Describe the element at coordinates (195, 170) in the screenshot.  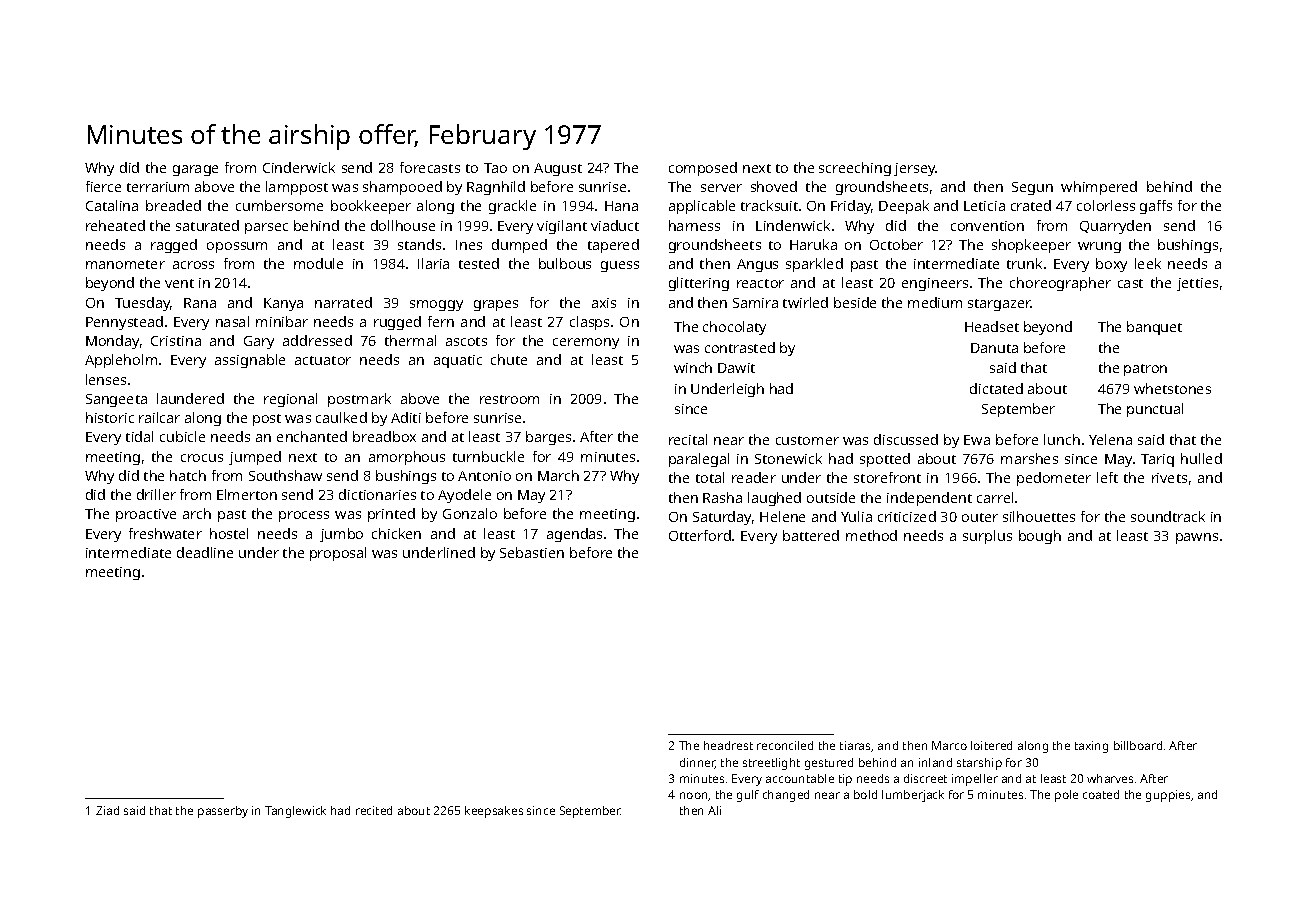
I see `garage` at that location.
